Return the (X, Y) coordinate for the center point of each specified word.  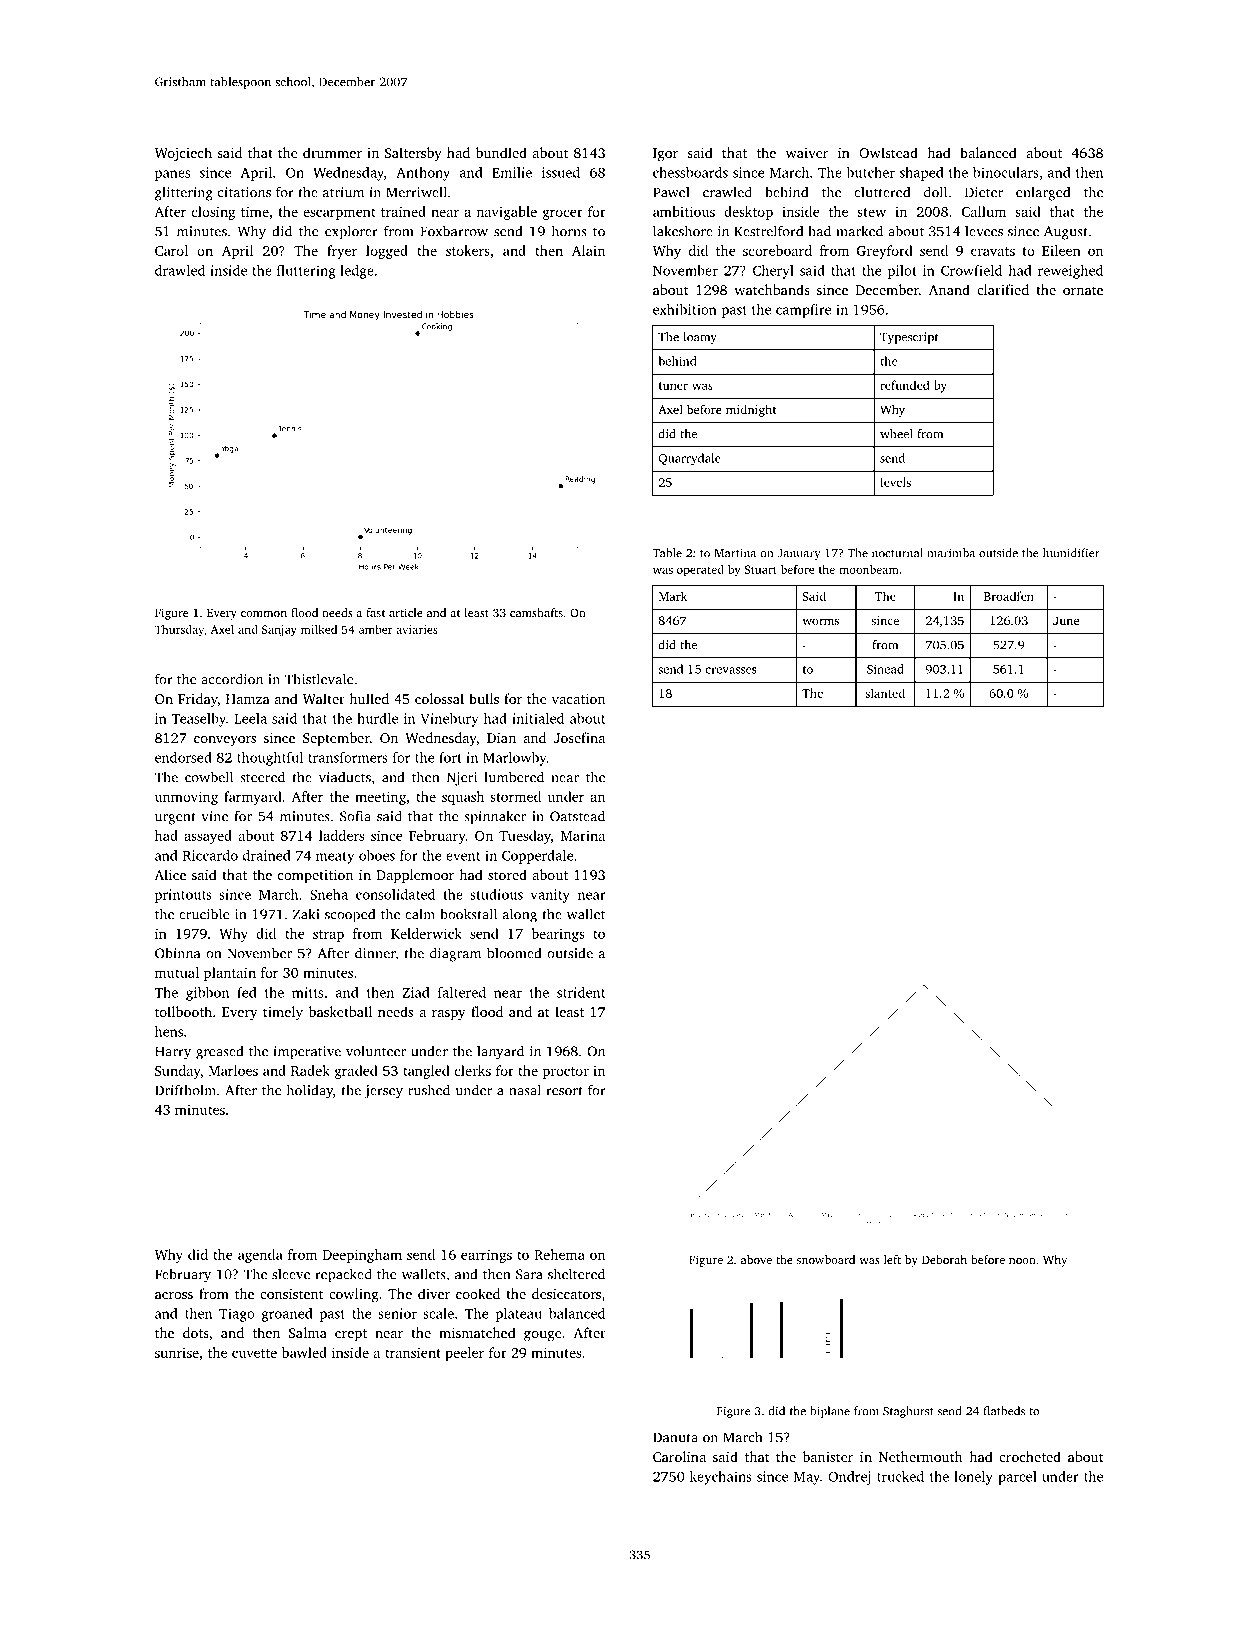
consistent (291, 1294)
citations (244, 192)
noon (1022, 1261)
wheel (896, 434)
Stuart (760, 569)
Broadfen (1009, 596)
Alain (588, 250)
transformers (348, 757)
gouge (543, 1336)
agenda (260, 1256)
